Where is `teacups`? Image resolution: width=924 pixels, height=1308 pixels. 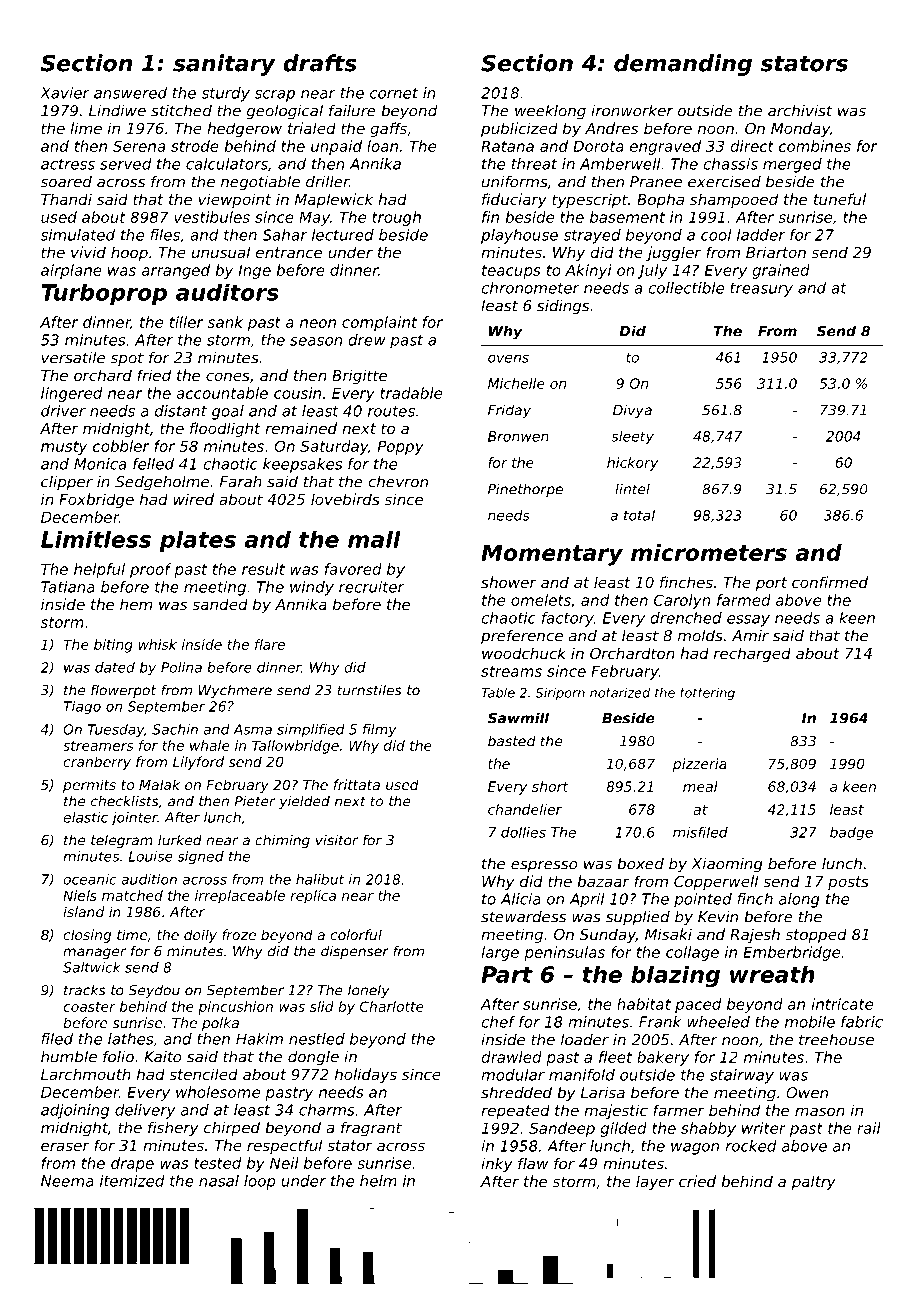
teacups is located at coordinates (511, 272).
